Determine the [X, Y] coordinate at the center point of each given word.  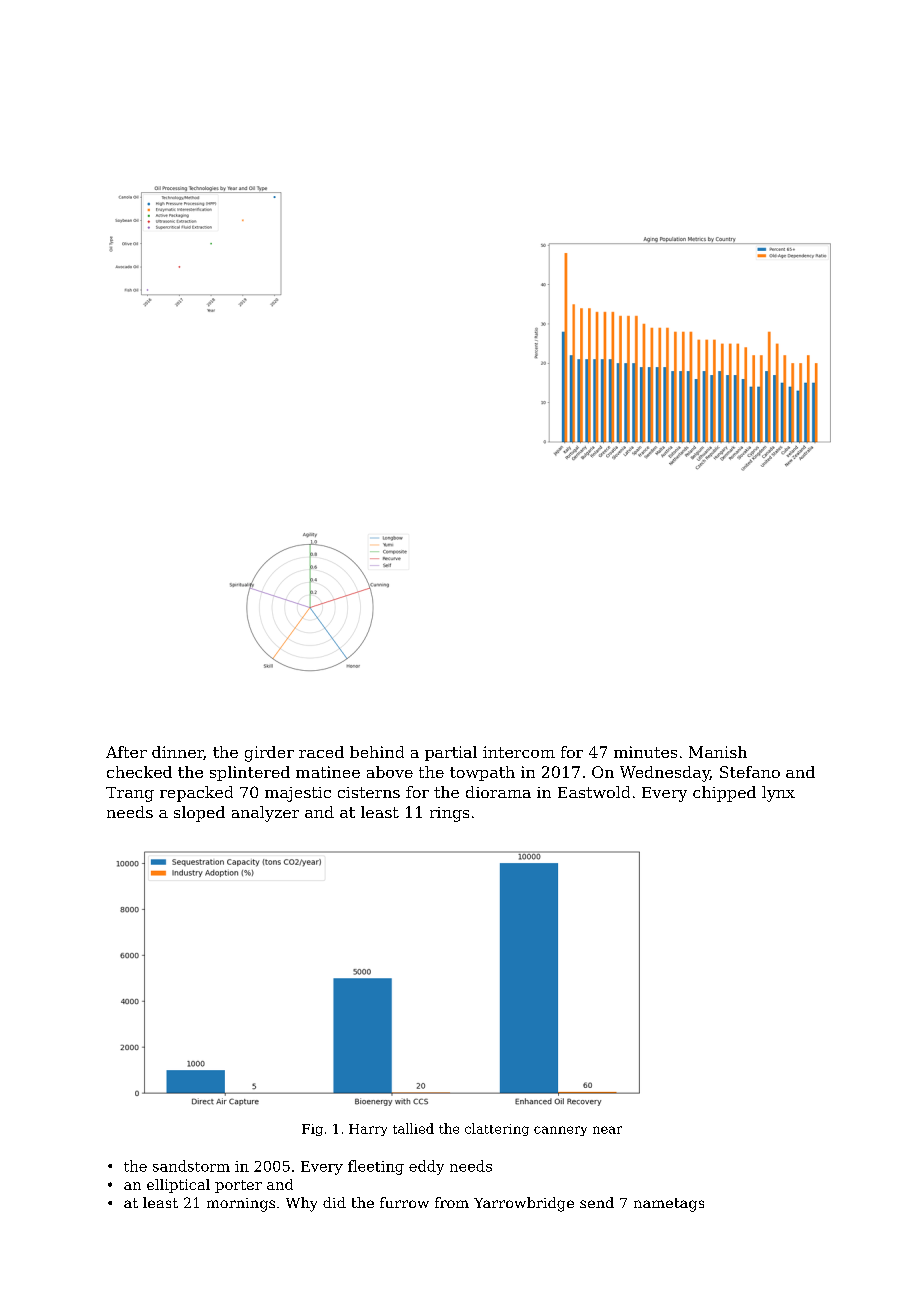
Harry [368, 1130]
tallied [413, 1128]
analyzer [265, 814]
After [126, 752]
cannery [560, 1131]
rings [449, 814]
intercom [519, 752]
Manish [718, 752]
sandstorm [191, 1166]
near [607, 1130]
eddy [426, 1167]
